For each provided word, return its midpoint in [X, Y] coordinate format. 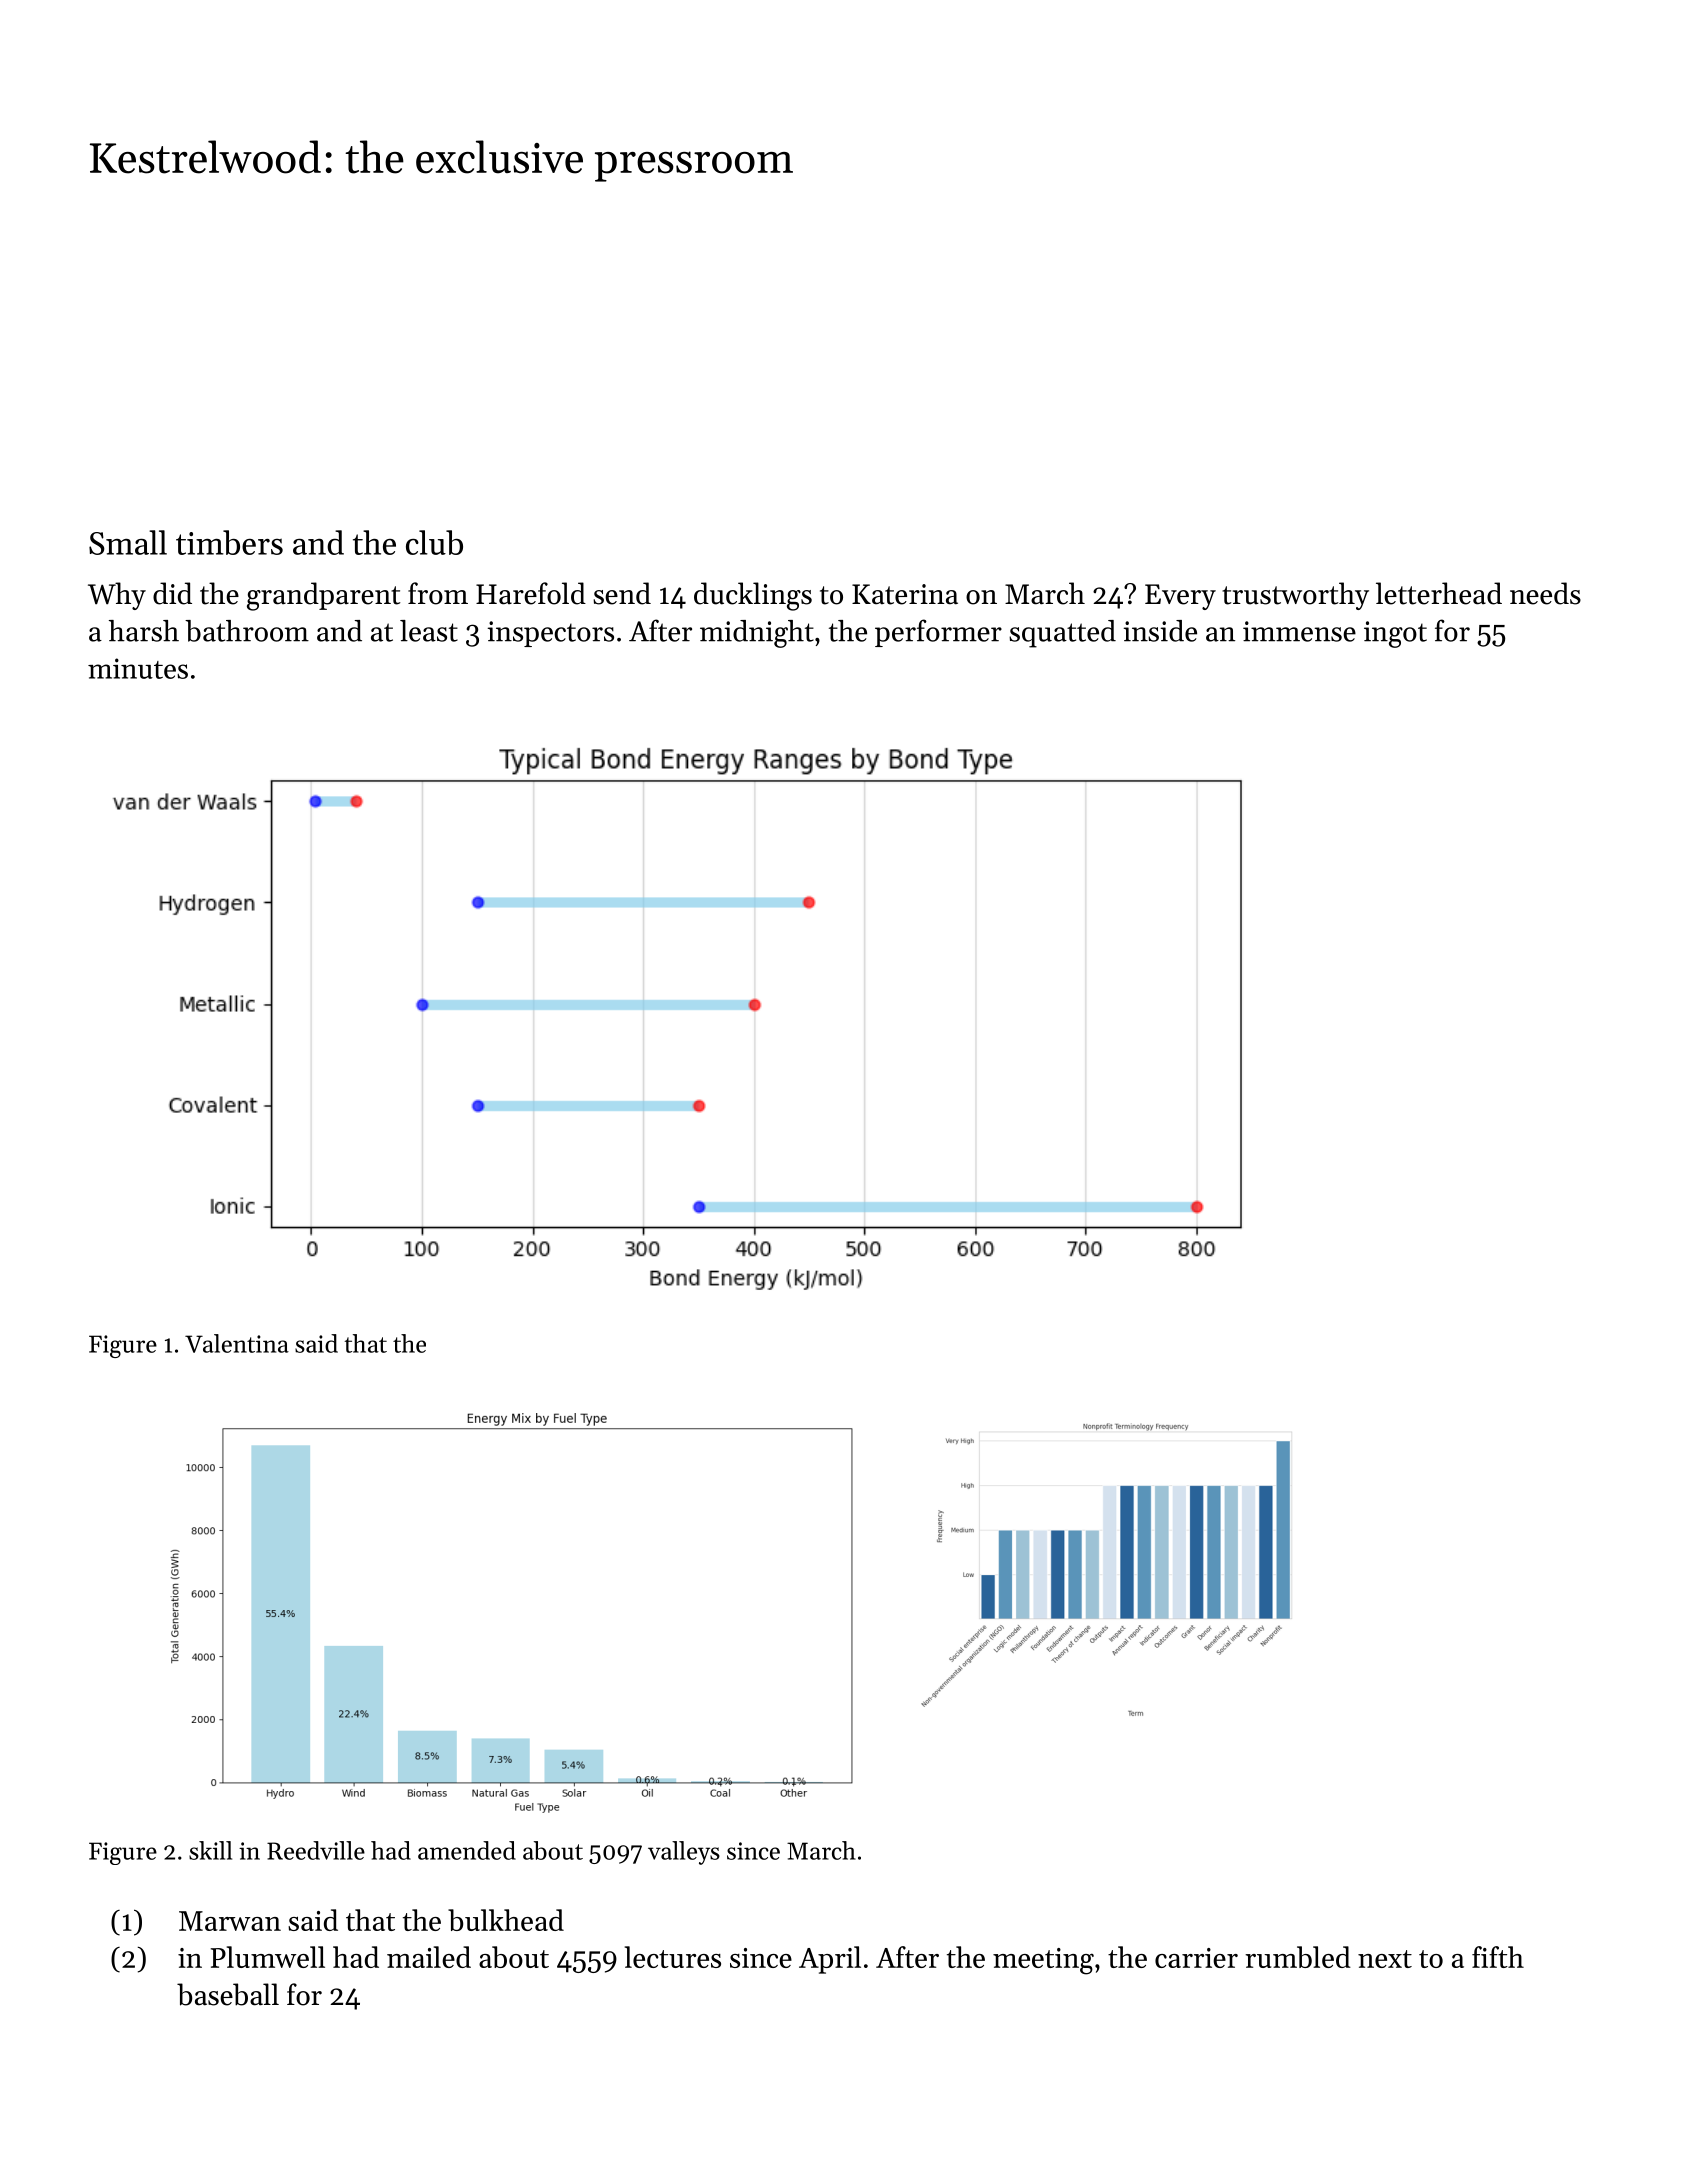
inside [1160, 631]
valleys [684, 1853]
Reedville [316, 1850]
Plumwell [268, 1957]
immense [1299, 631]
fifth [1498, 1957]
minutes [138, 668]
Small [128, 542]
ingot [1395, 634]
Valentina [237, 1343]
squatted [1062, 634]
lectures [673, 1957]
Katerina [905, 594]
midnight [757, 634]
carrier [1196, 1958]
